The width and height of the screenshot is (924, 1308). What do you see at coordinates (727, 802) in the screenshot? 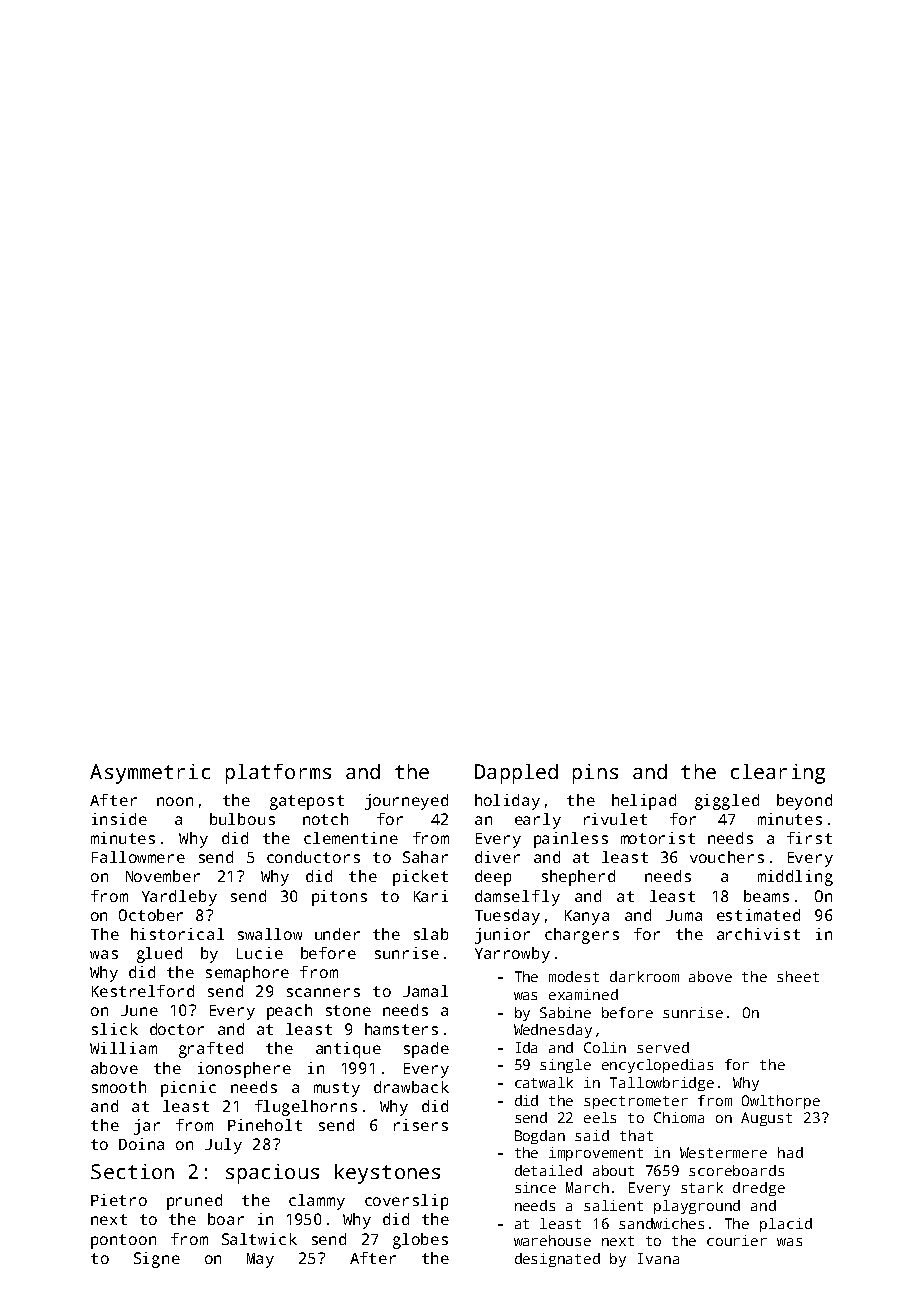
I see `giggled` at bounding box center [727, 802].
